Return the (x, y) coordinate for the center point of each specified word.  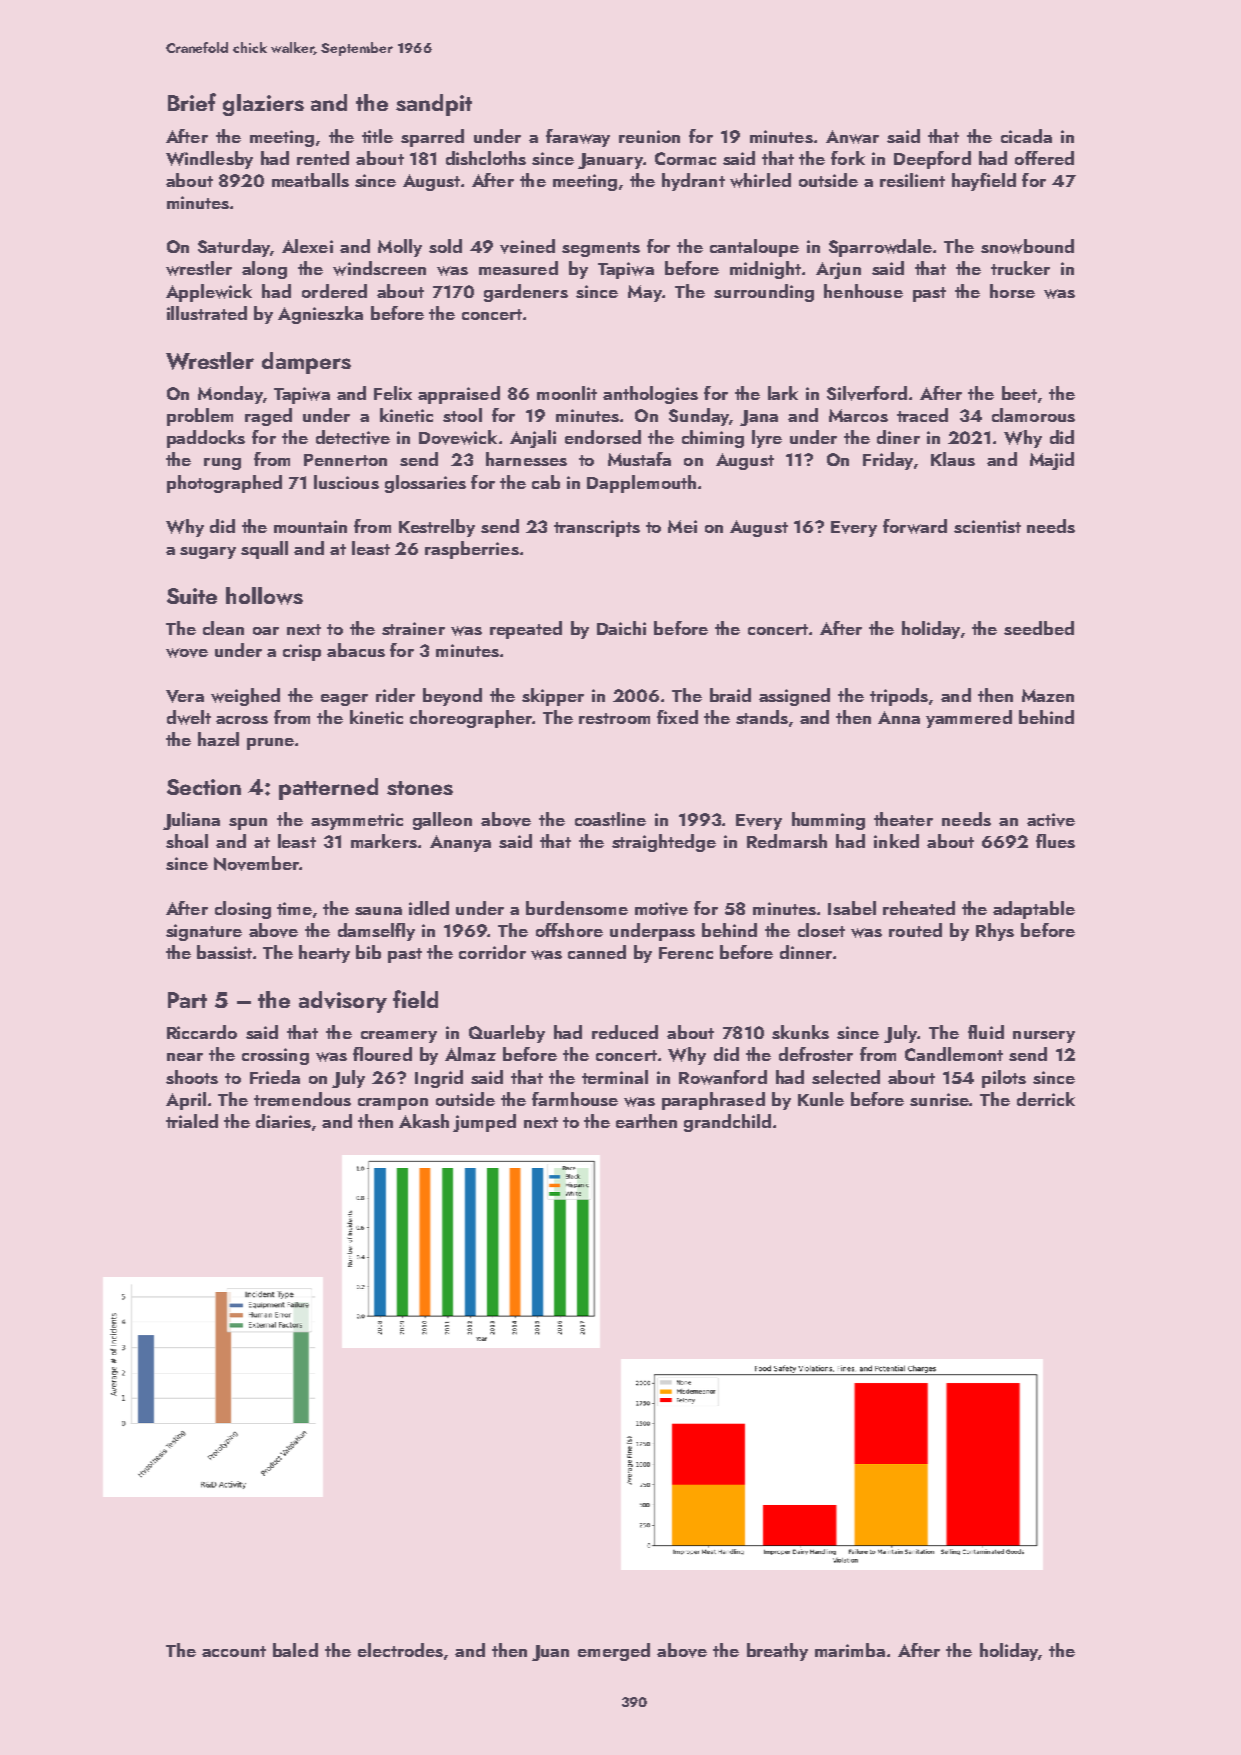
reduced (625, 1032)
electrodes (400, 1650)
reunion (649, 136)
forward (915, 526)
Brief (192, 102)
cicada (1026, 136)
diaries (283, 1121)
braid (730, 695)
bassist (224, 952)
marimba (850, 1650)
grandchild (727, 1123)
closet (821, 930)
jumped (484, 1123)
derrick (1046, 1099)
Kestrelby (437, 528)
